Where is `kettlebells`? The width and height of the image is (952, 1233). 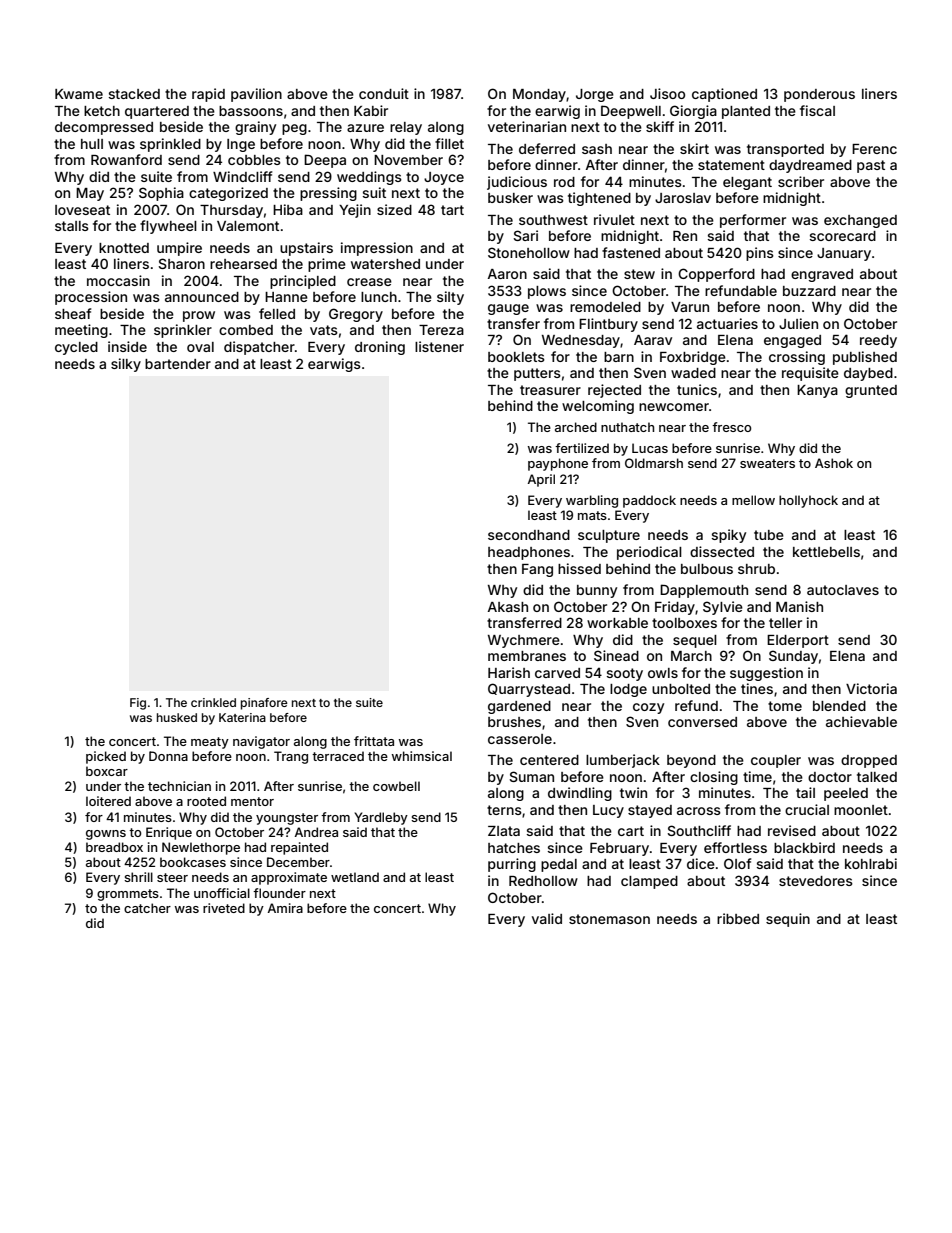 kettlebells is located at coordinates (826, 552).
